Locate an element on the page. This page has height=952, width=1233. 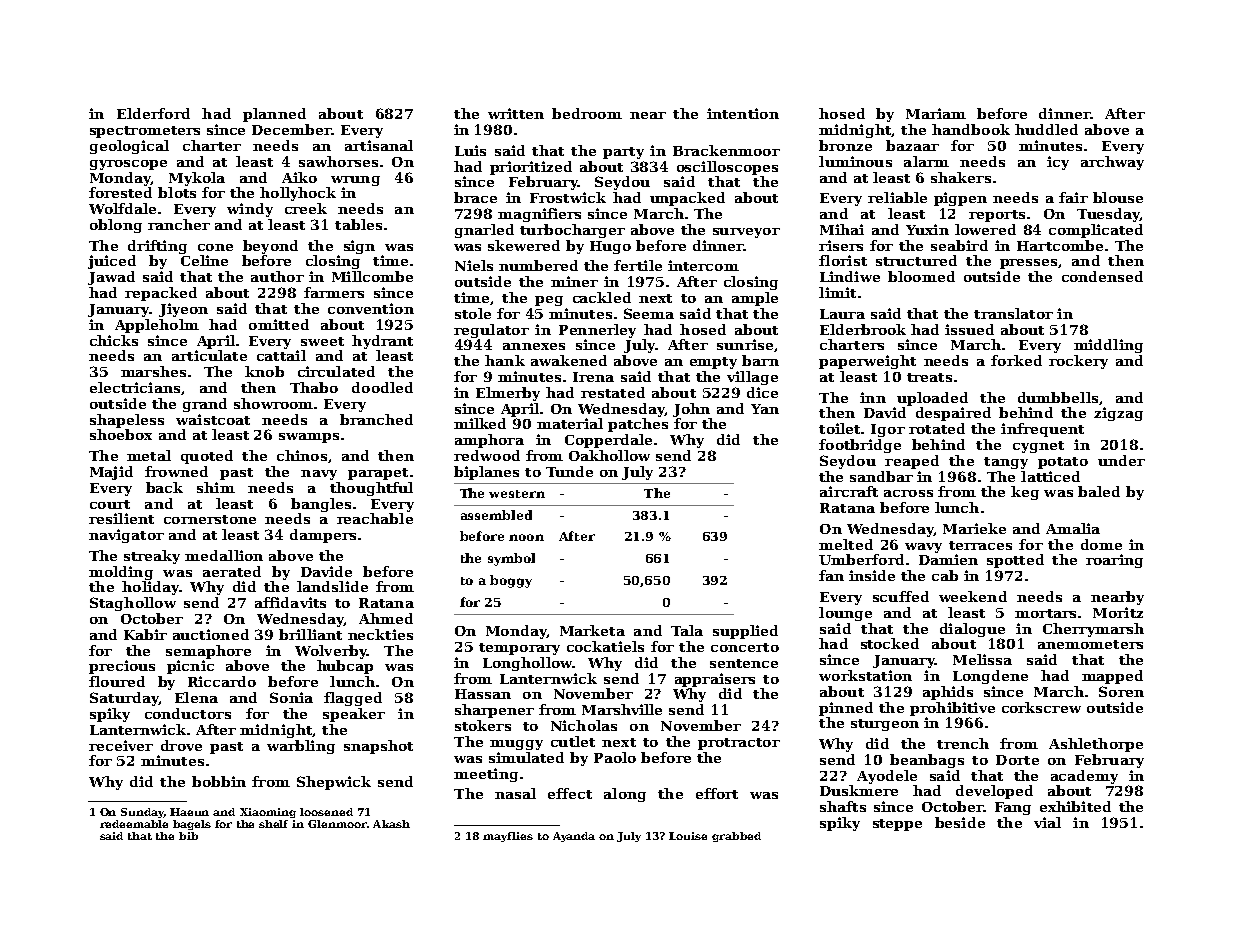
Appleholm is located at coordinates (157, 326).
